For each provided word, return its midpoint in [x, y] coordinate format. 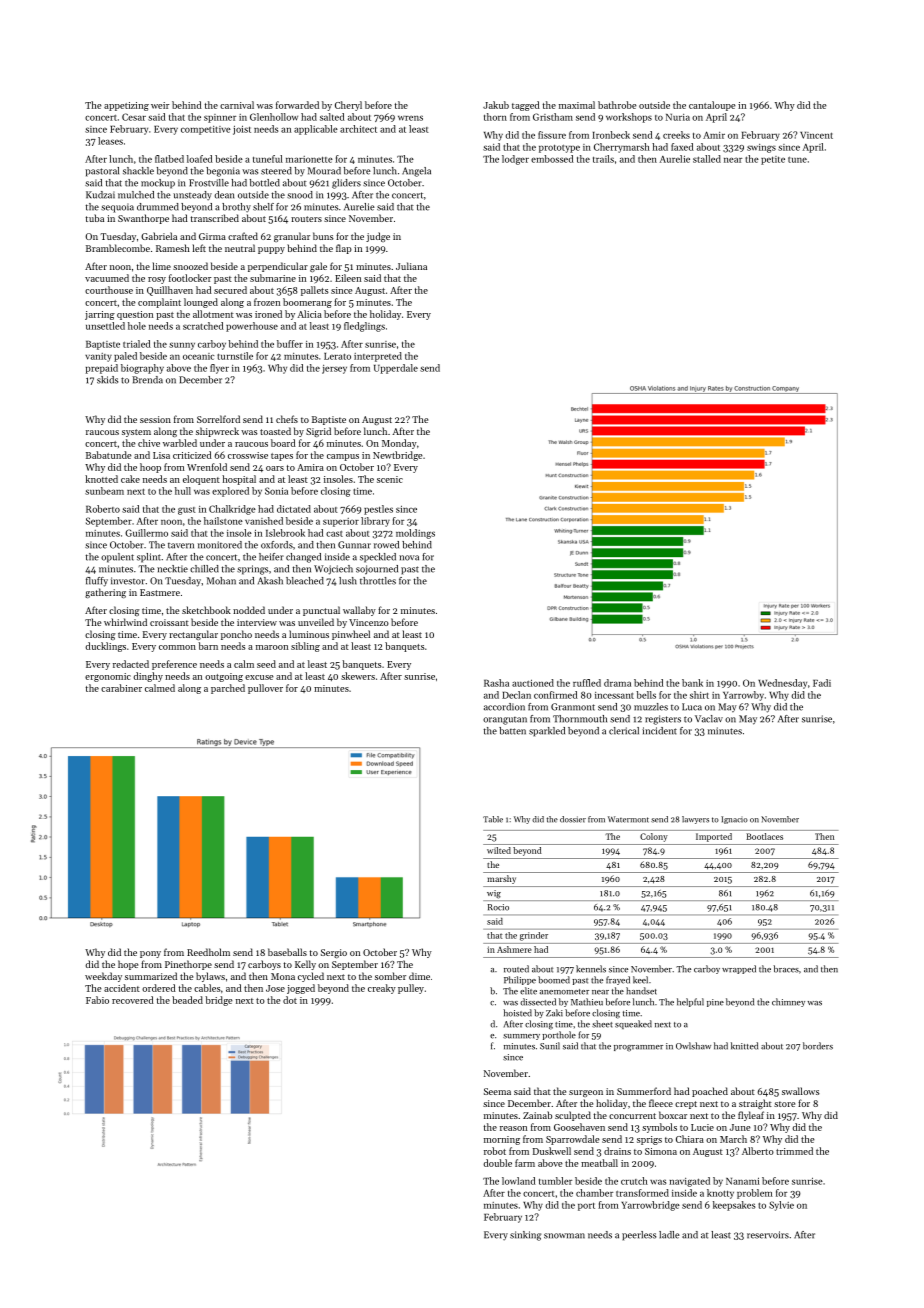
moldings [415, 534]
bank [692, 683]
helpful [690, 1002]
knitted [744, 1046]
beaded [187, 1000]
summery [521, 1037]
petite [773, 160]
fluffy [97, 582]
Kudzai [100, 195]
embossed [552, 159]
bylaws [210, 977]
